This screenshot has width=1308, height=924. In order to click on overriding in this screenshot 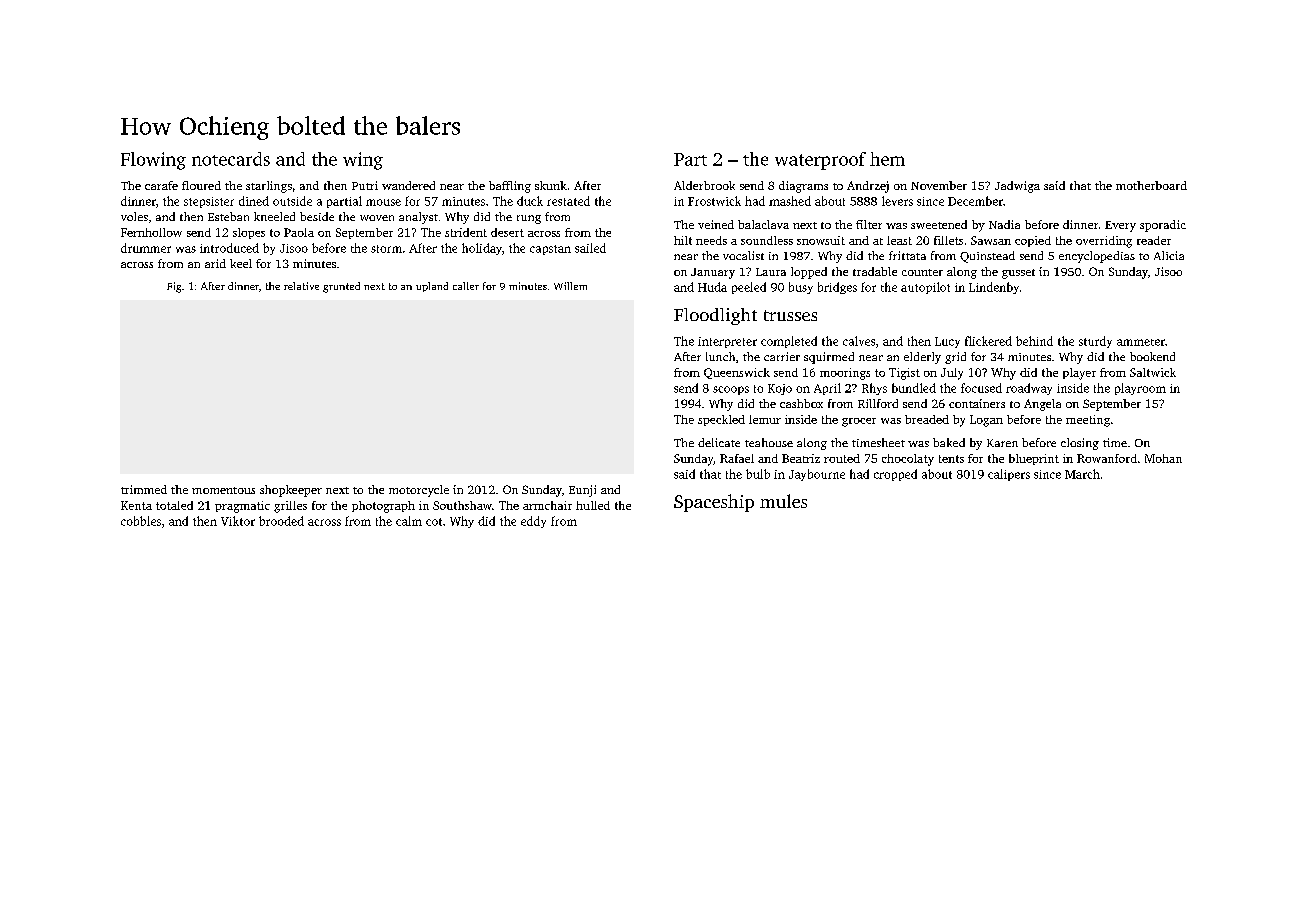, I will do `click(1104, 242)`.
